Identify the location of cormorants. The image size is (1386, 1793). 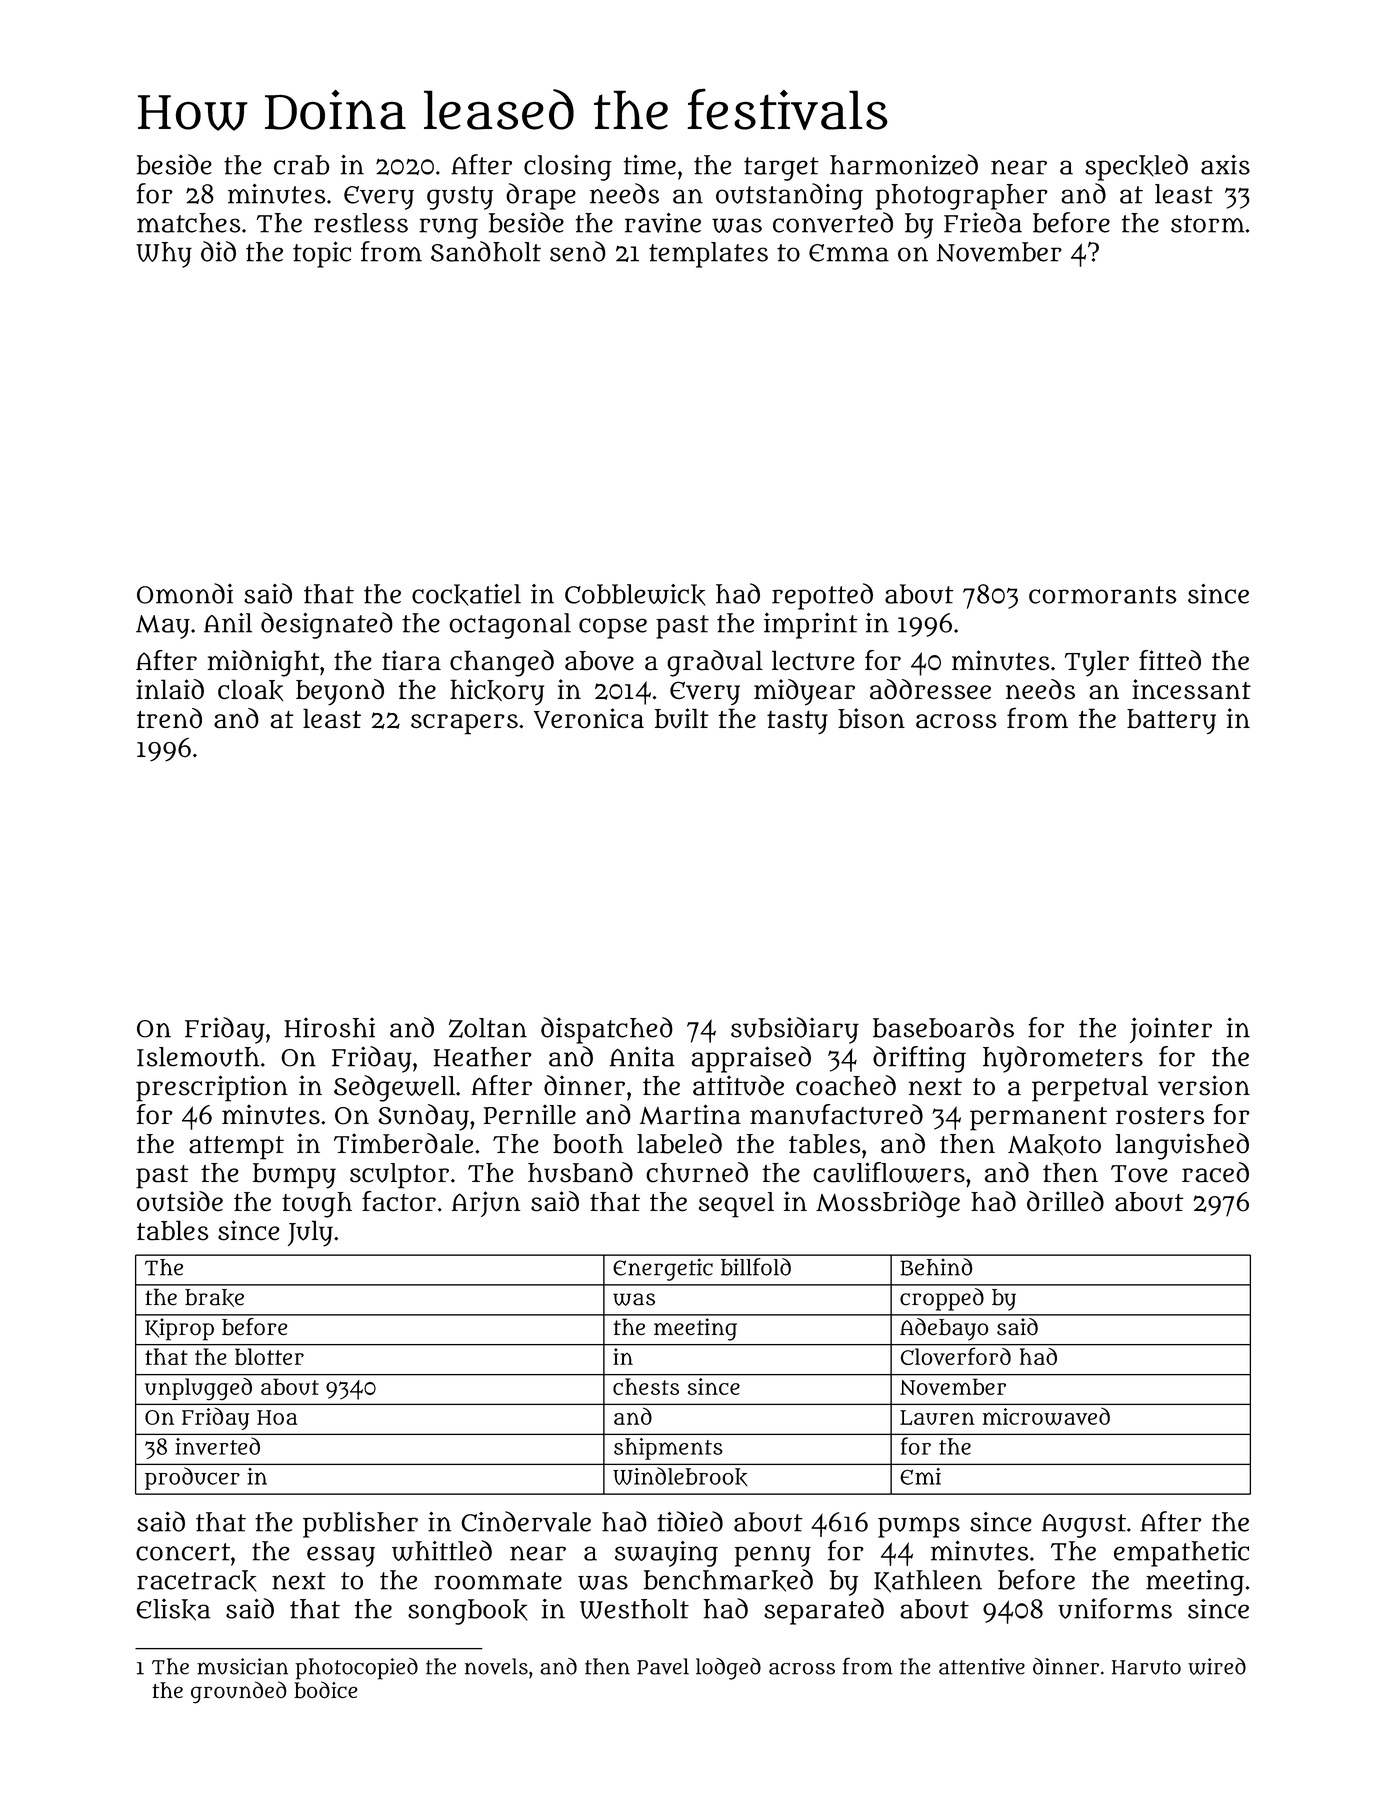
(1103, 595).
